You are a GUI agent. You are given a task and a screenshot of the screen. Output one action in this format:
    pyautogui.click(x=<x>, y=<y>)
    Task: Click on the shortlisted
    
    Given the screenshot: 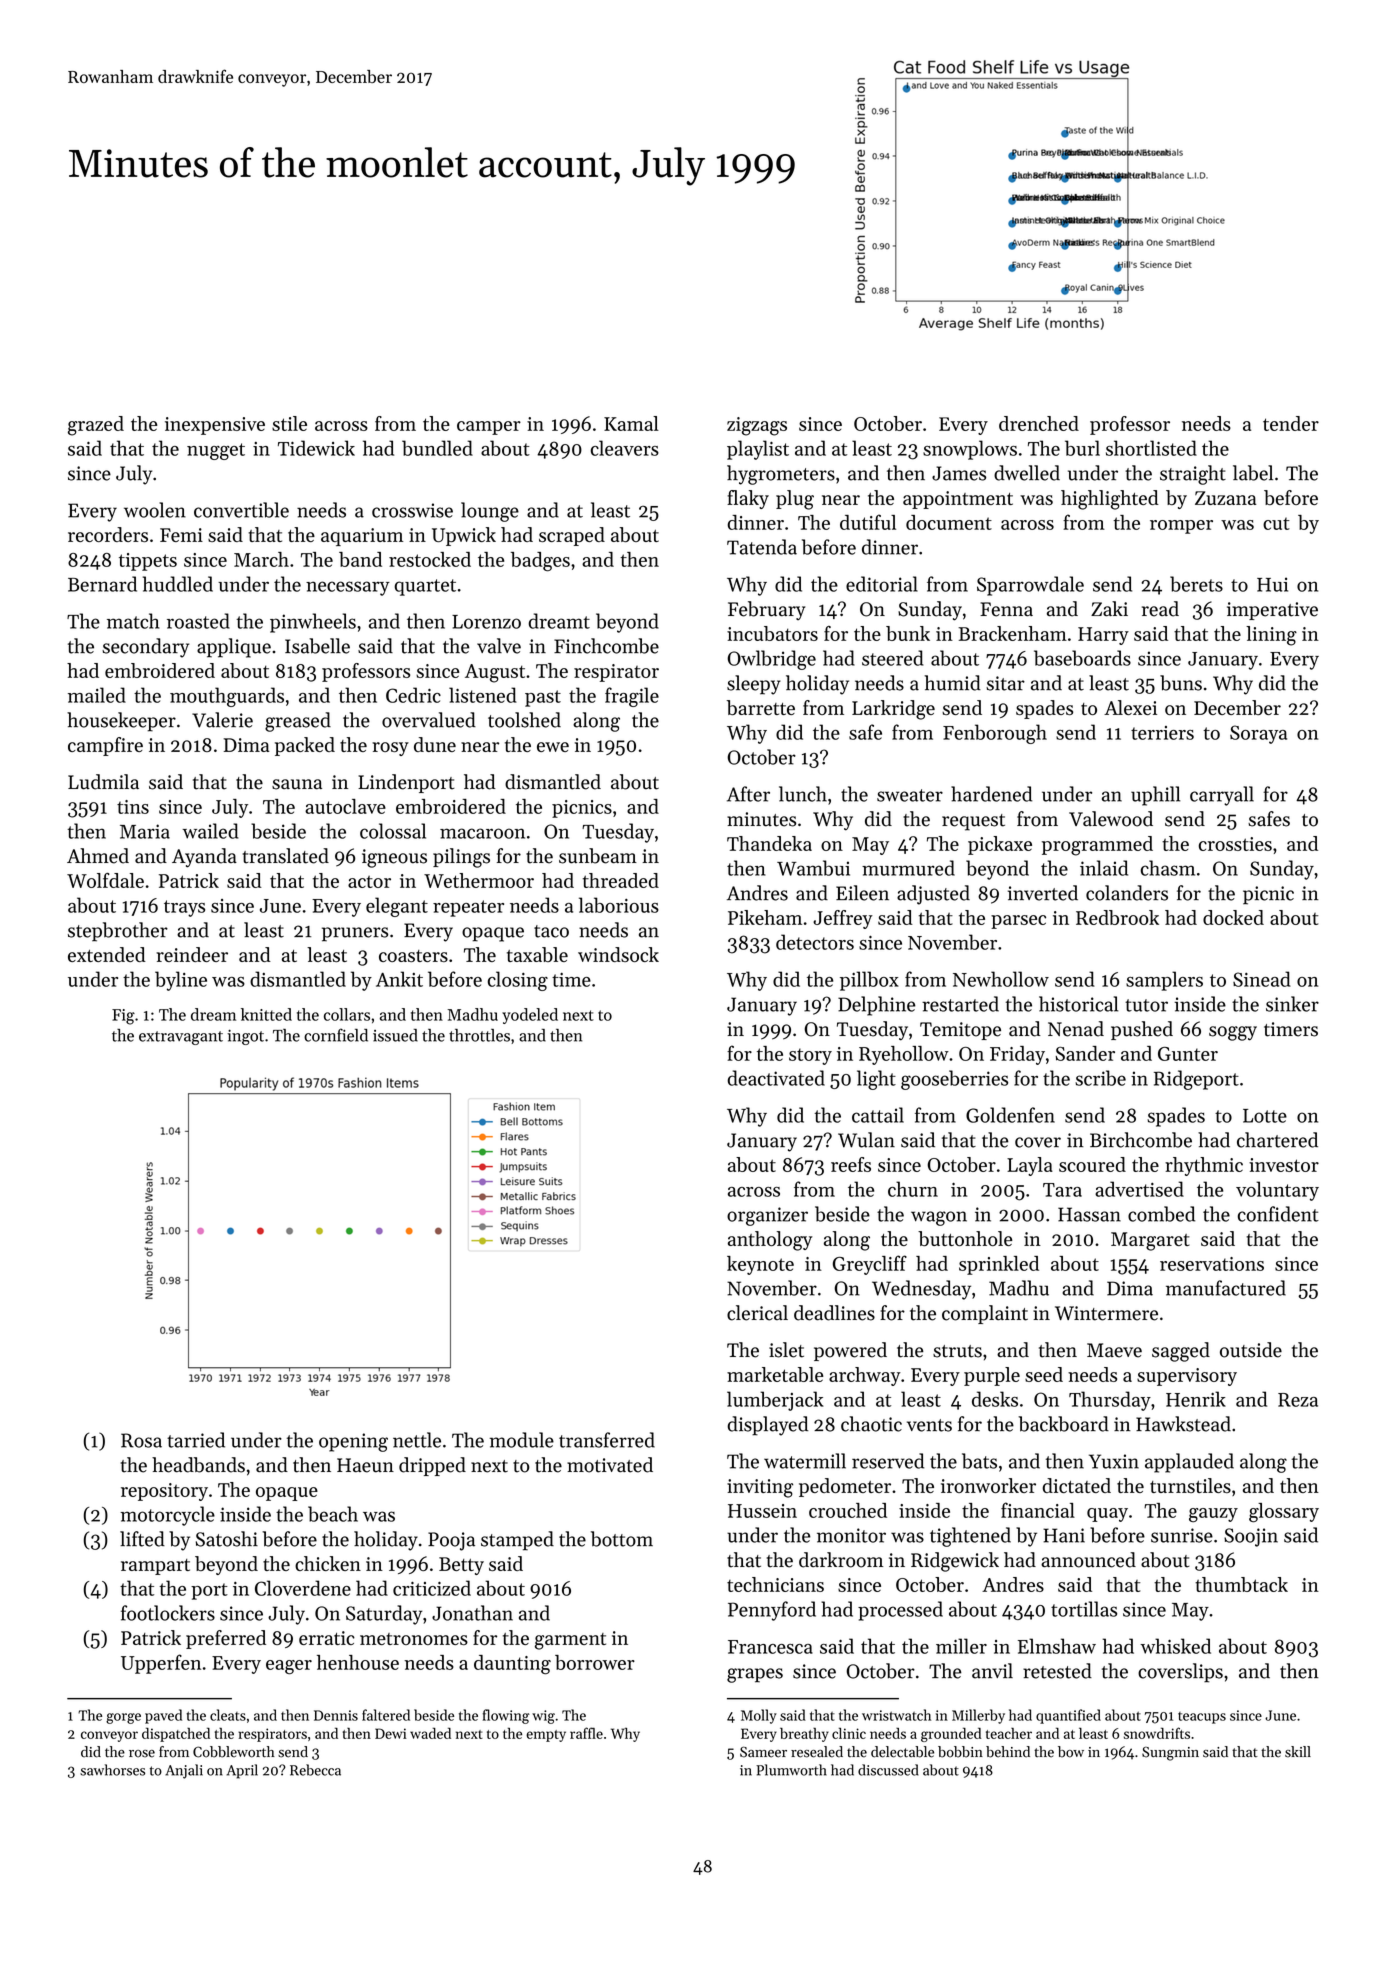 What is the action you would take?
    pyautogui.click(x=1151, y=448)
